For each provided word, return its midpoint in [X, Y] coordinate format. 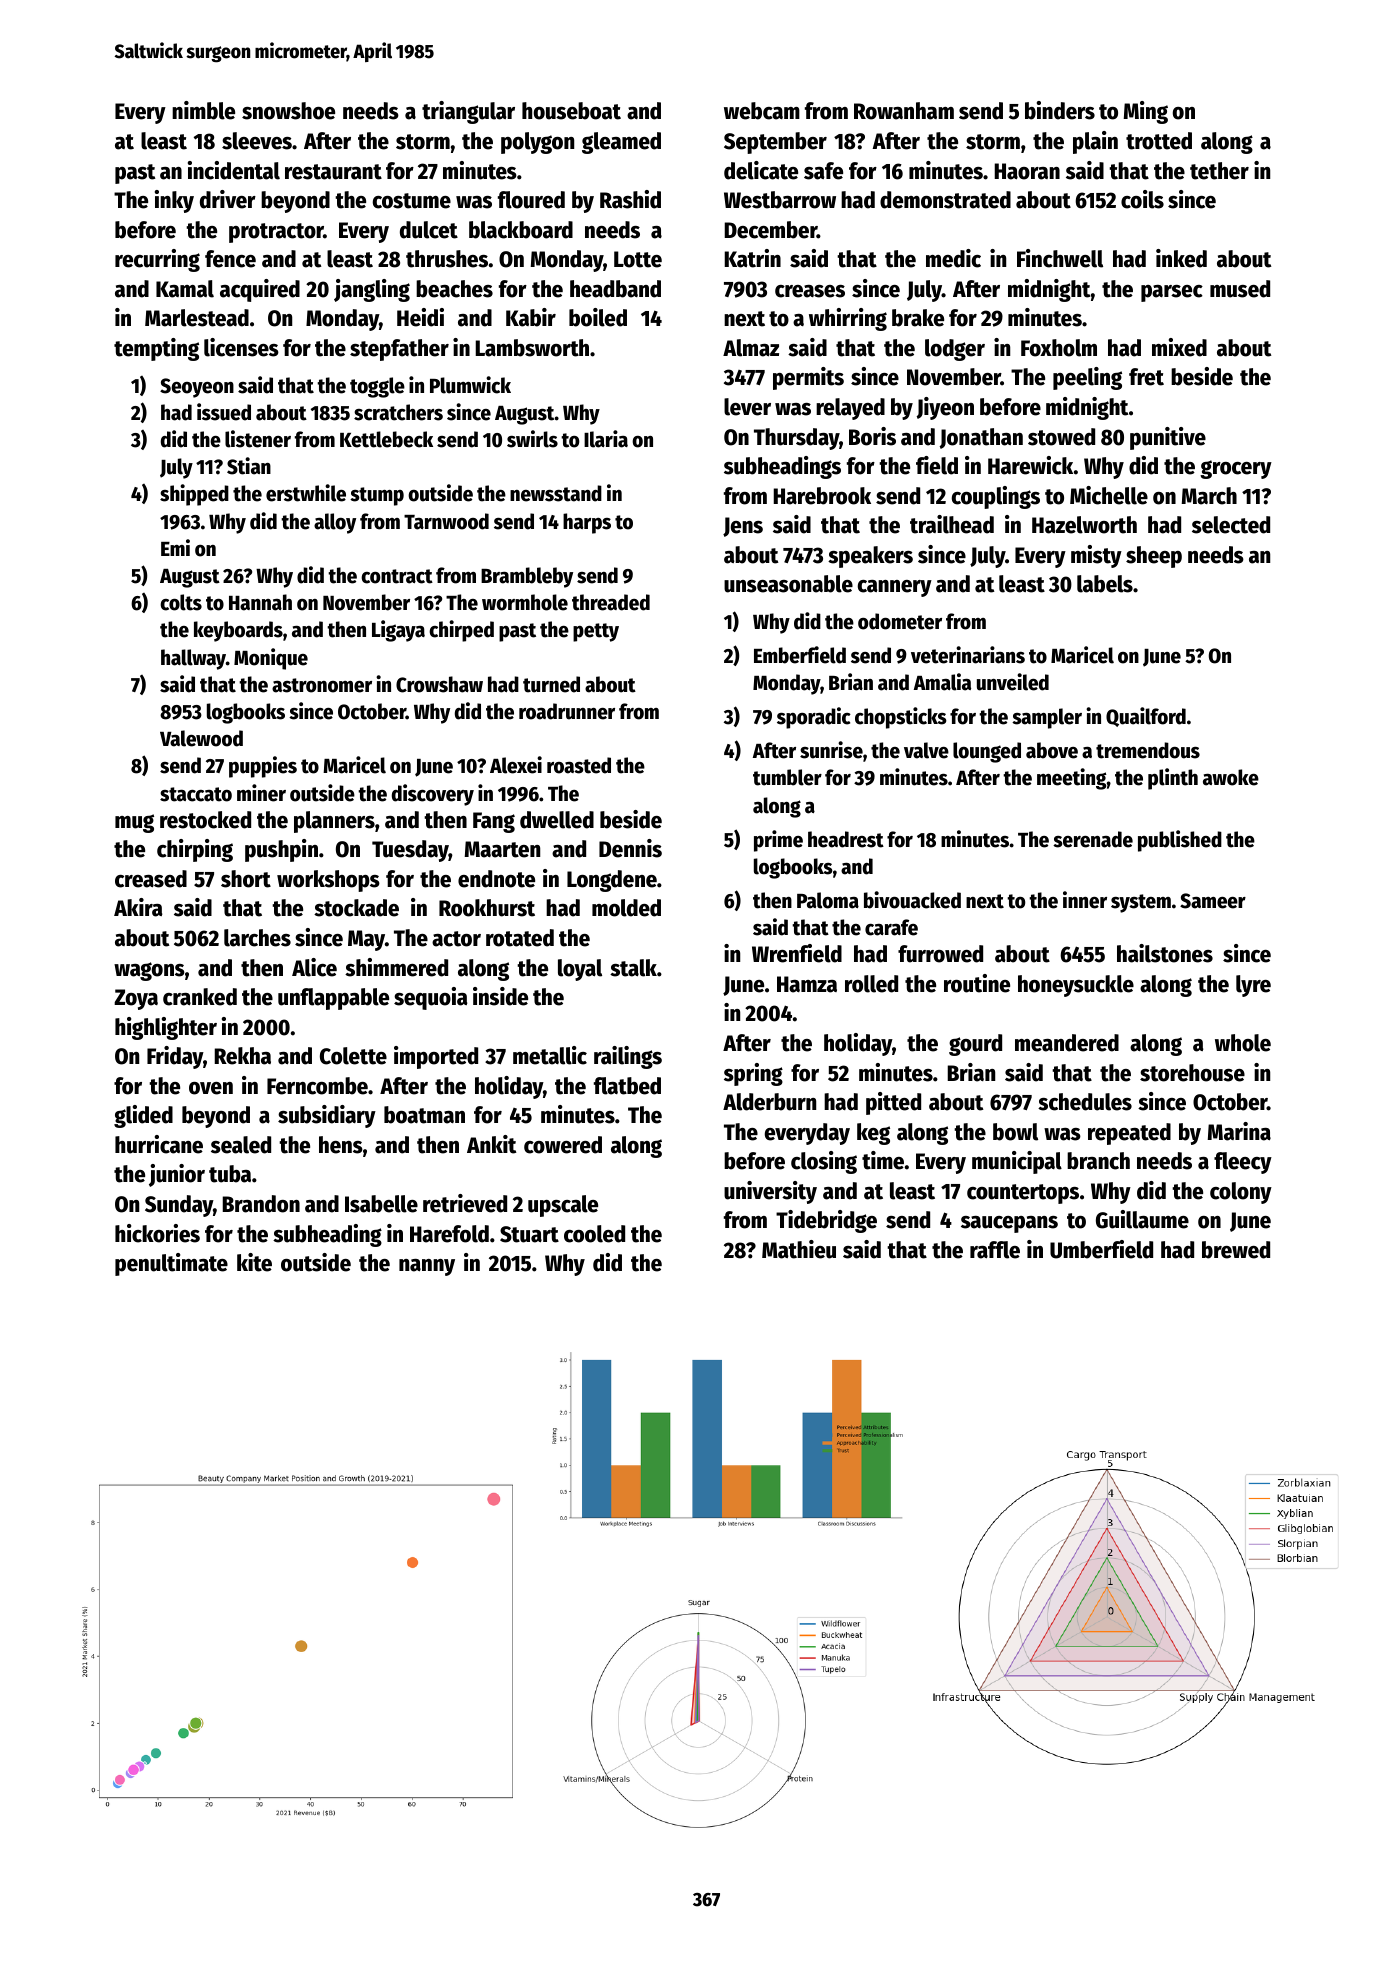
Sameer [1213, 901]
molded [626, 908]
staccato [196, 794]
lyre [1253, 986]
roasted [579, 765]
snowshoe [288, 111]
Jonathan [981, 438]
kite [254, 1262]
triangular [468, 112]
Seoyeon [197, 388]
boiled [598, 317]
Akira [138, 907]
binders [1060, 110]
